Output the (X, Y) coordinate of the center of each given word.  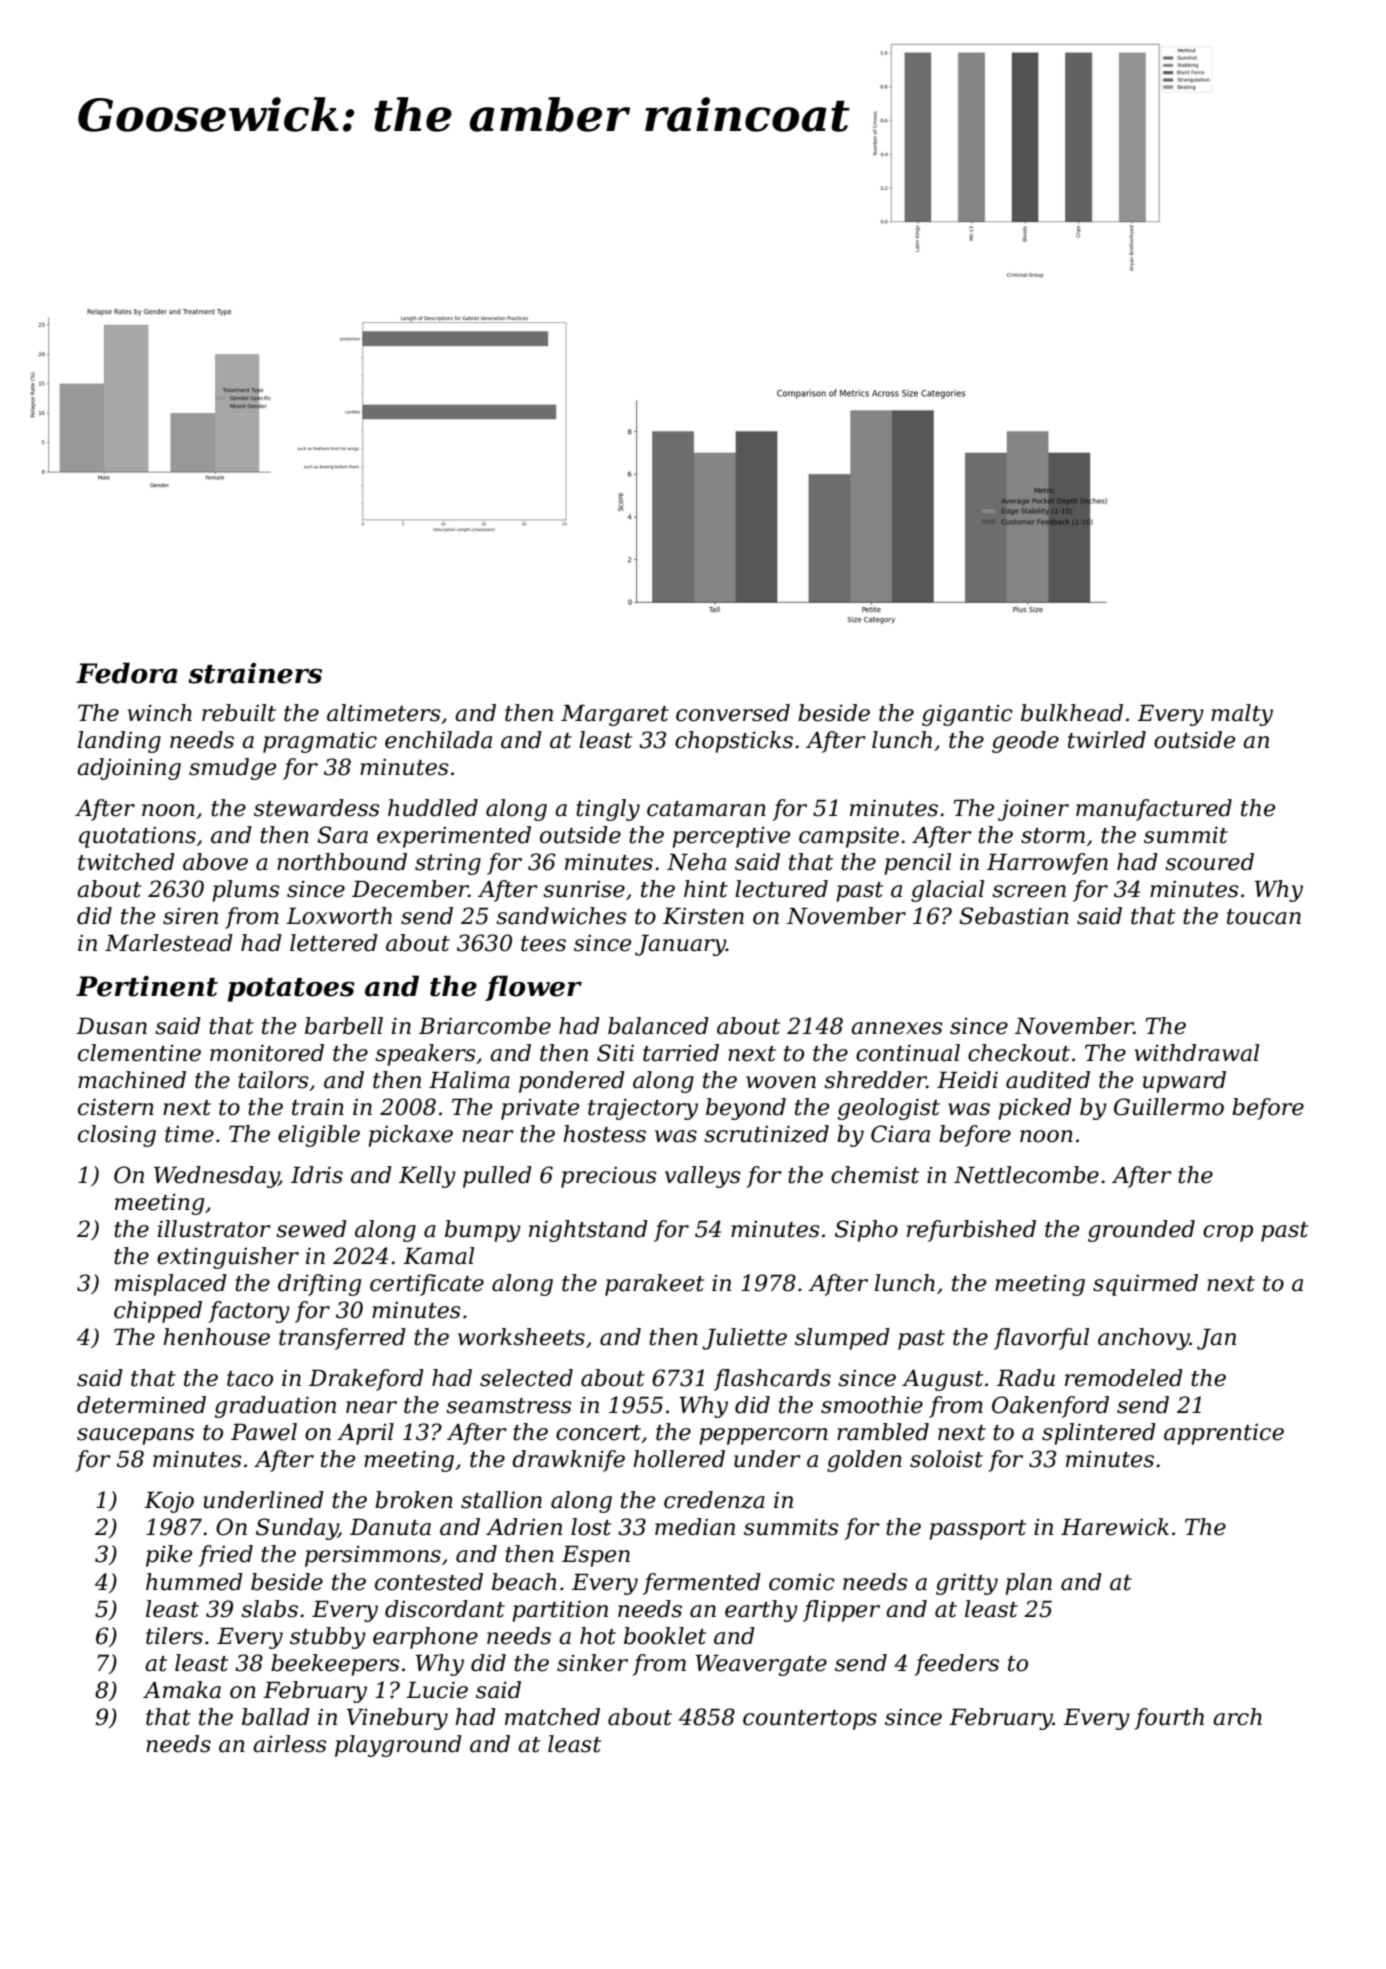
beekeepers (335, 1665)
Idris (317, 1175)
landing (119, 742)
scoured (1209, 862)
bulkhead (1072, 713)
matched (552, 1717)
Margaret (615, 715)
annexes (897, 1028)
